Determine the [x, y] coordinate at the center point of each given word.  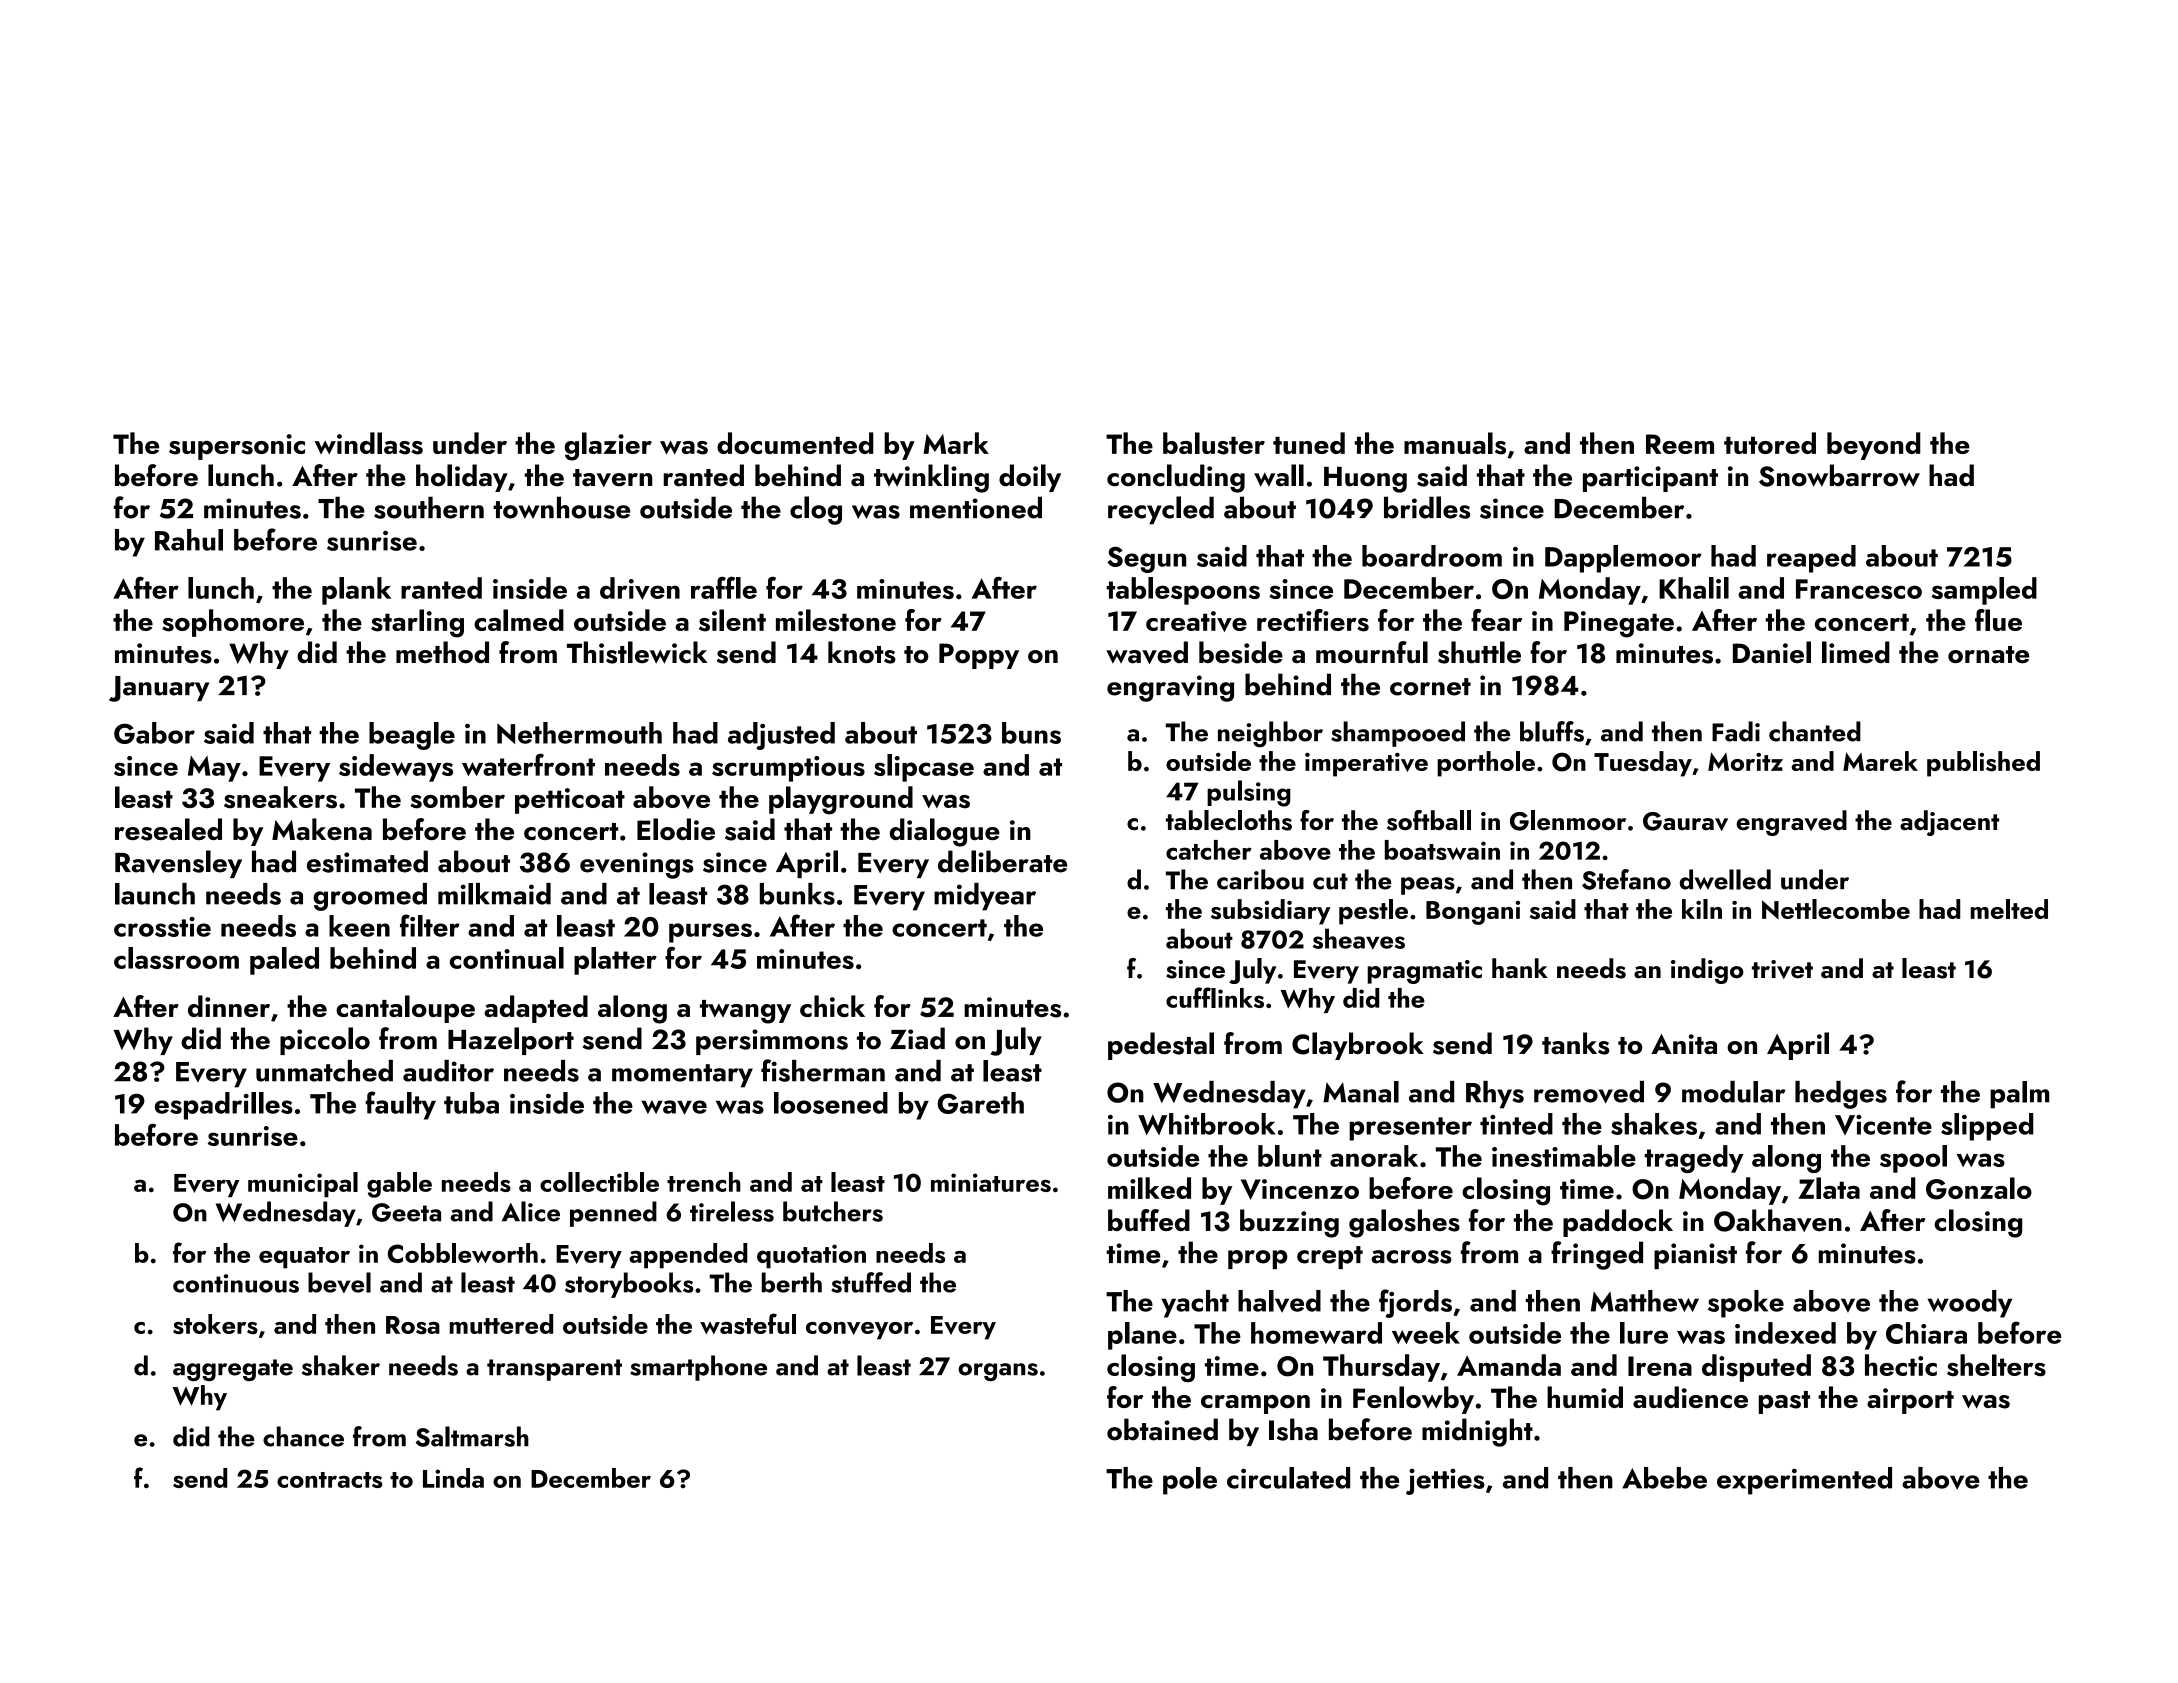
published [1983, 764]
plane [1142, 1336]
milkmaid [494, 894]
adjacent [1949, 823]
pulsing [1249, 793]
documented [795, 443]
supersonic [237, 447]
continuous [236, 1283]
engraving [1170, 688]
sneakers [280, 797]
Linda [453, 1478]
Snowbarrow [1839, 475]
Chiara [1926, 1333]
